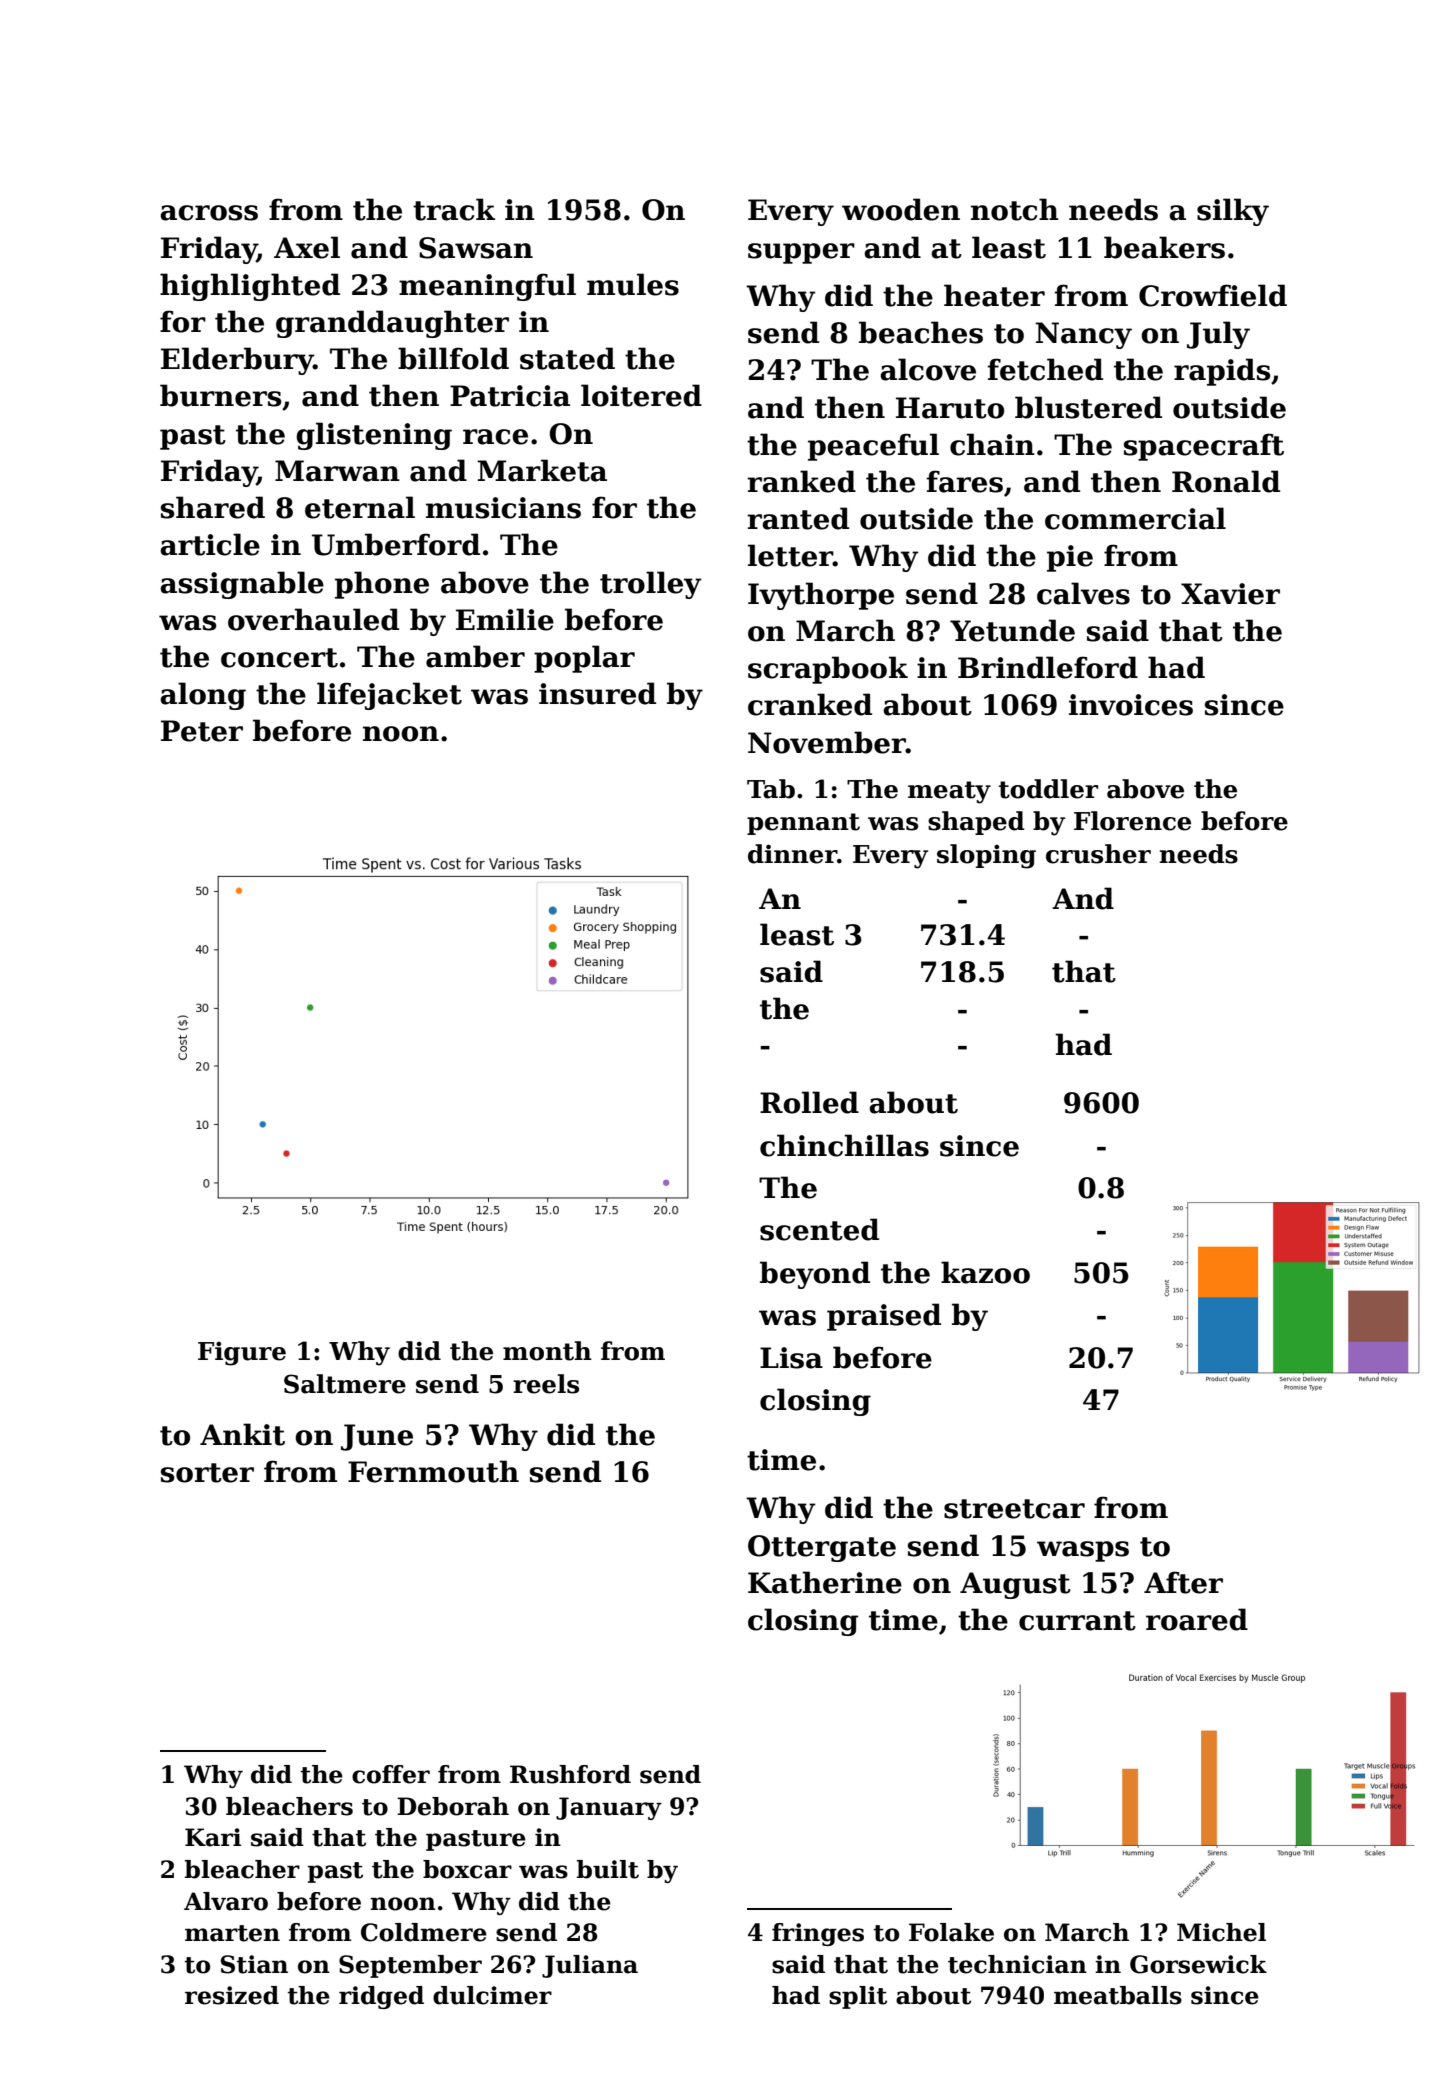  What do you see at coordinates (844, 1145) in the image?
I see `chinchillas` at bounding box center [844, 1145].
